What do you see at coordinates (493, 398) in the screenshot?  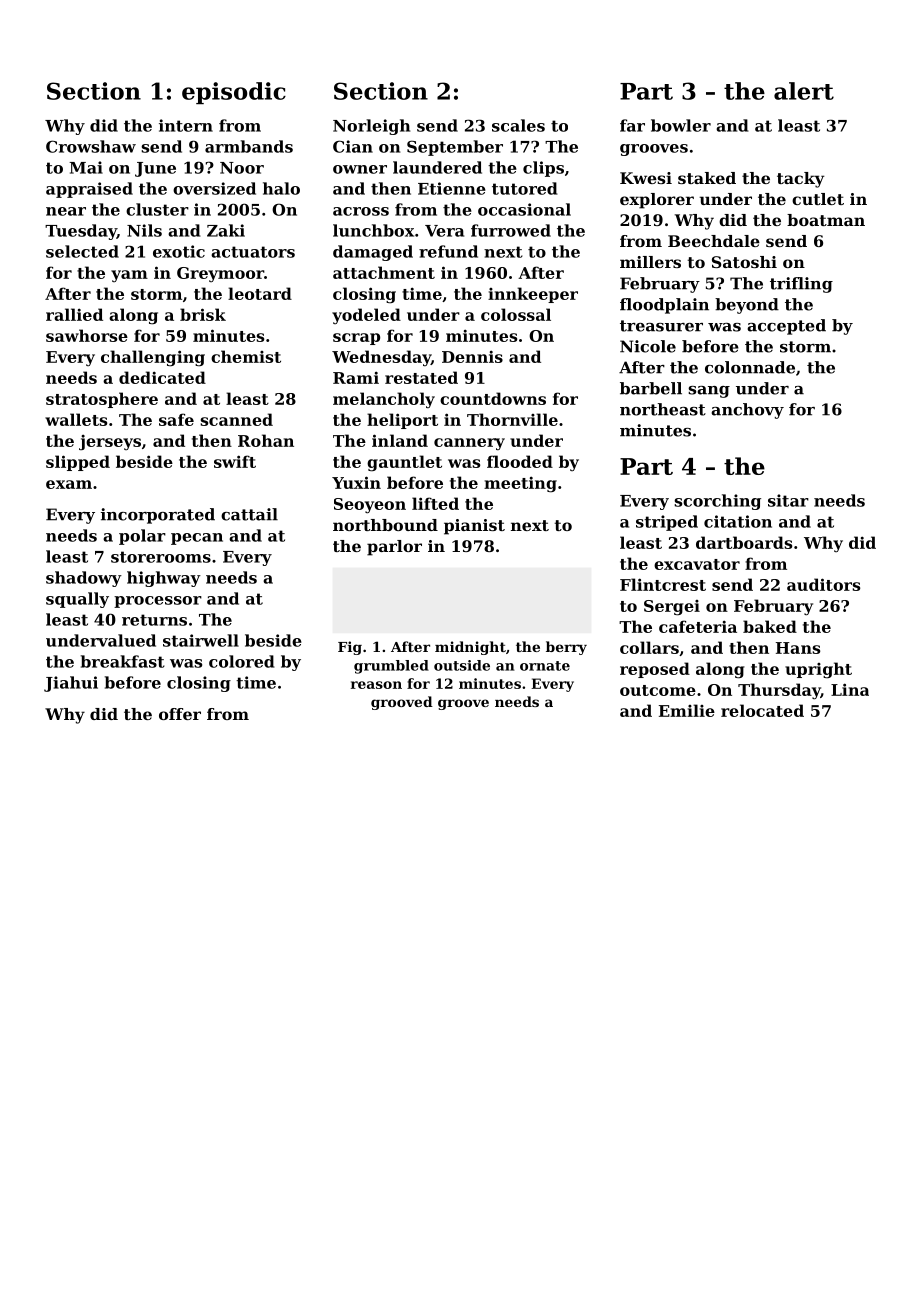 I see `countdowns` at bounding box center [493, 398].
